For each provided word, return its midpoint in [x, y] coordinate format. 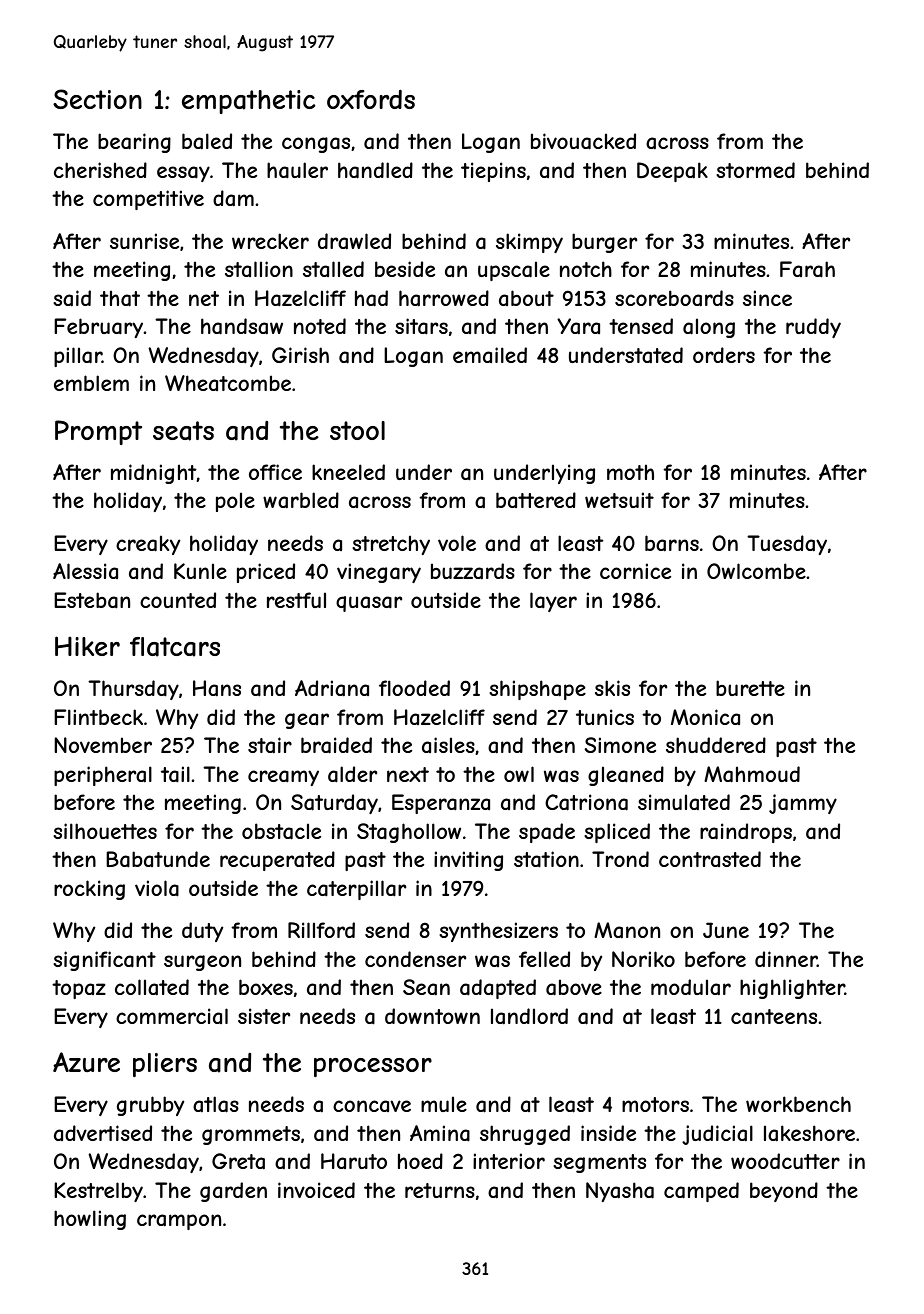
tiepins [493, 172]
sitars [421, 326]
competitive [148, 200]
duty [202, 932]
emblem [91, 383]
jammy [803, 804]
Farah [807, 269]
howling [90, 1220]
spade [547, 833]
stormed [755, 170]
